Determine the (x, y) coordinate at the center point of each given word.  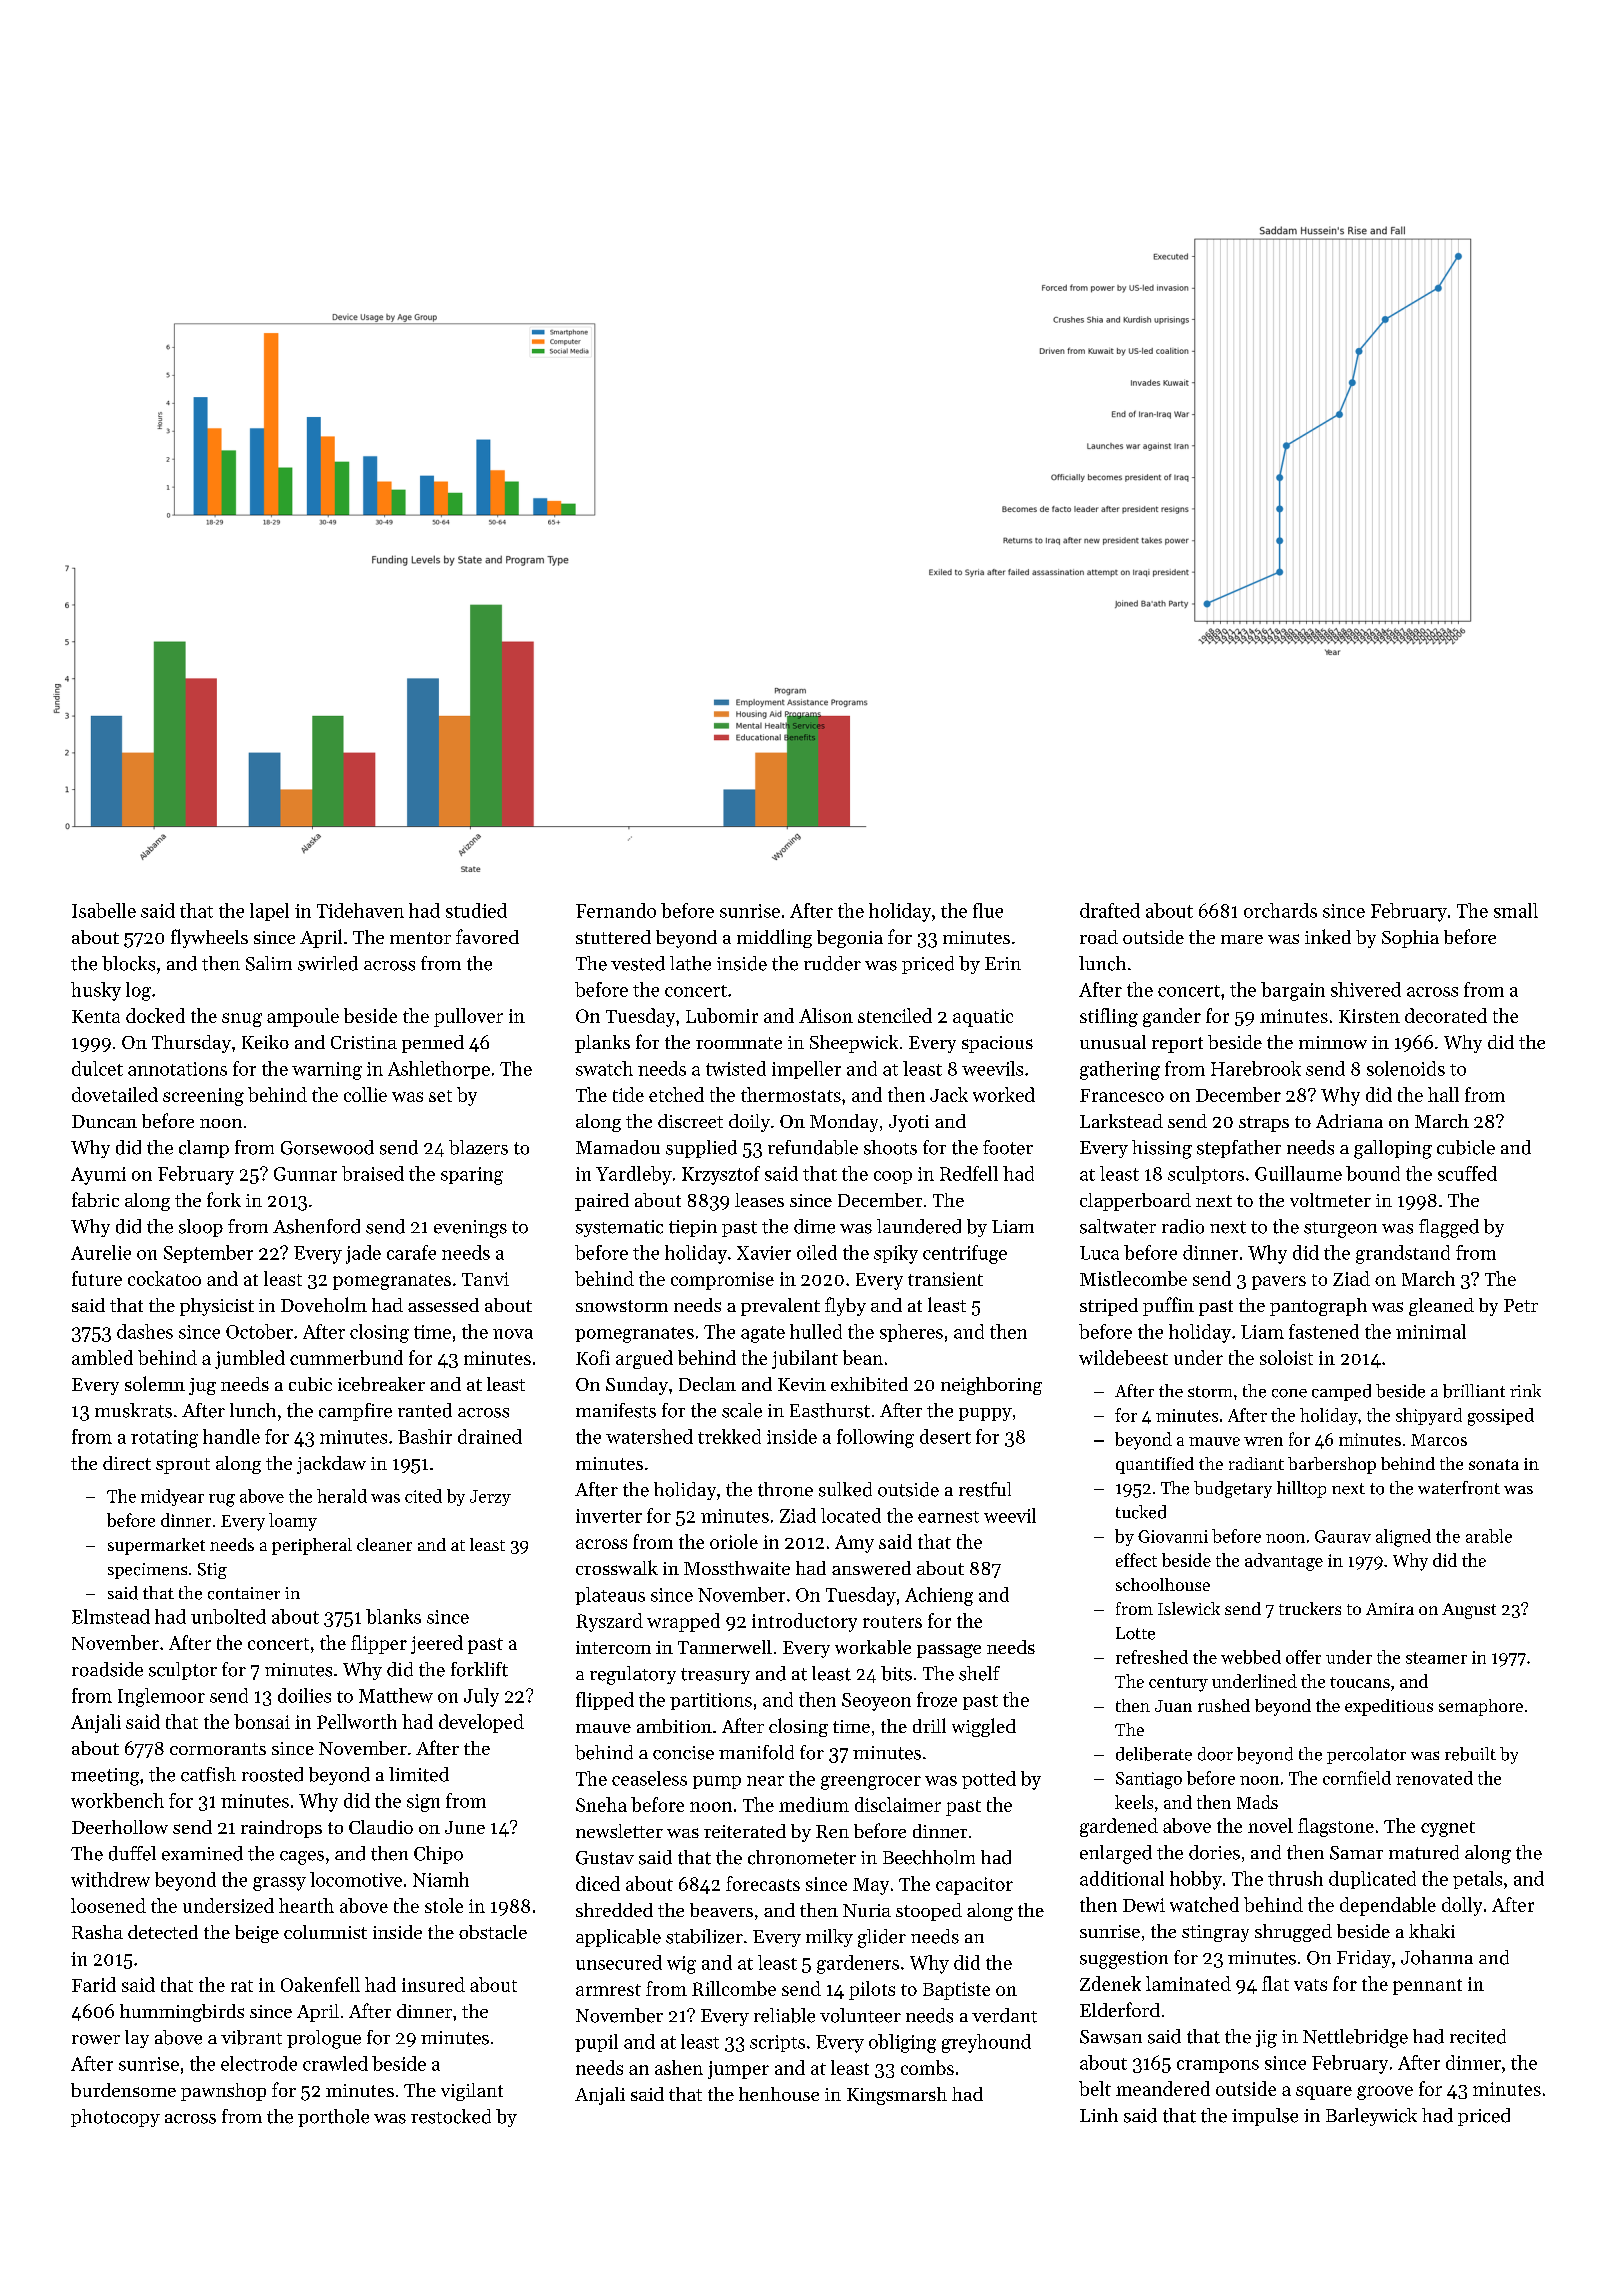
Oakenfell (320, 1984)
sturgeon (1340, 1230)
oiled (817, 1252)
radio (1183, 1226)
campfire (355, 1412)
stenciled (895, 1015)
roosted (272, 1774)
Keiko (265, 1042)
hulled (816, 1331)
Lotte (1135, 1633)
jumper (738, 2070)
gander (1172, 1017)
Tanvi (485, 1279)
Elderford (1120, 2009)
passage (949, 1651)
